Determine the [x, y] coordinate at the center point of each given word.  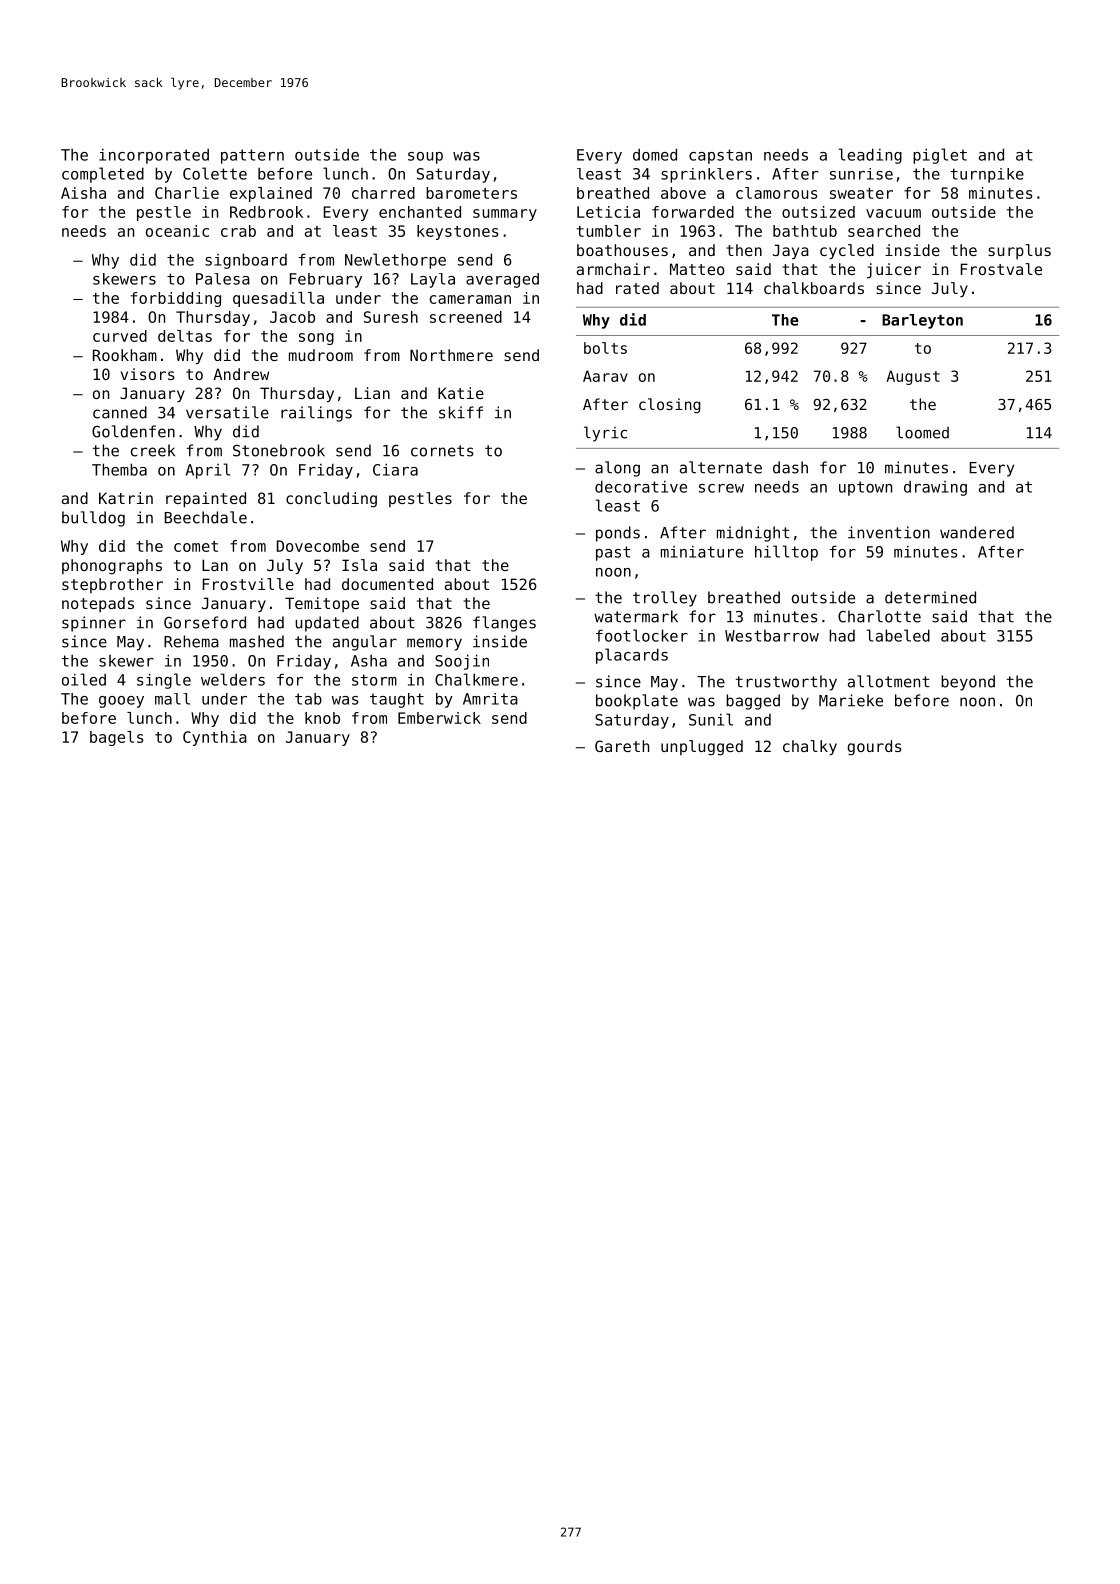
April [208, 471]
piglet [940, 156]
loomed [922, 432]
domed [655, 154]
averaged [502, 280]
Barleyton [922, 321]
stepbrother [112, 585]
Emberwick [439, 718]
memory [434, 644]
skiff [461, 412]
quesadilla [278, 299]
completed [103, 175]
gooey [121, 702]
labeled [898, 635]
